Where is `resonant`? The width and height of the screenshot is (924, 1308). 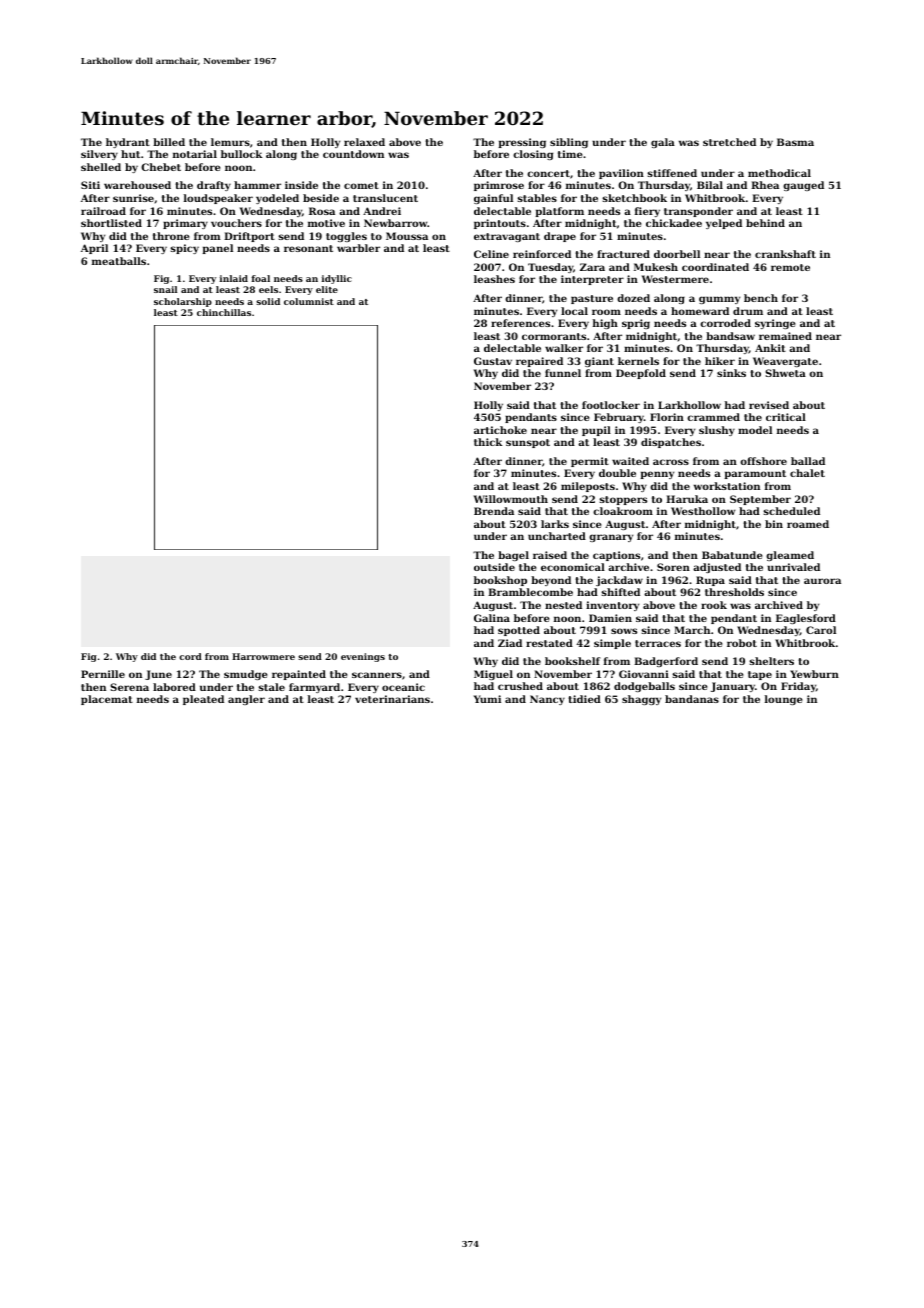
resonant is located at coordinates (308, 248).
